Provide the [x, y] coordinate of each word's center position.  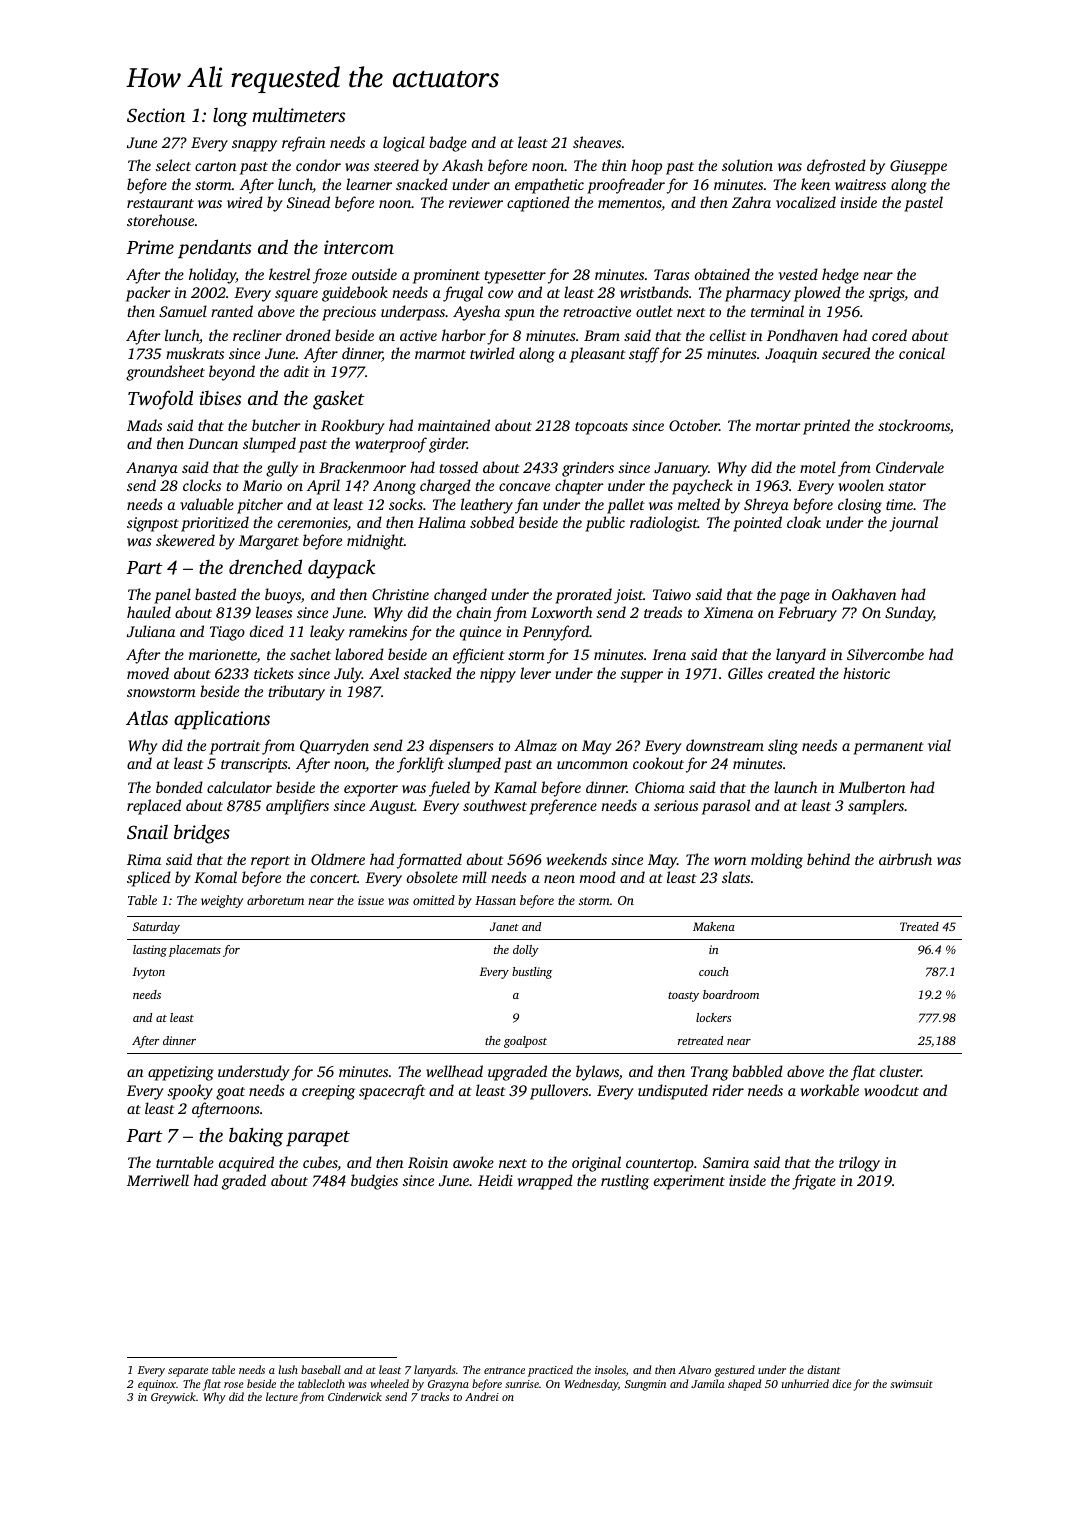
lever [535, 673]
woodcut [891, 1090]
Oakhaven [864, 594]
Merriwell [158, 1180]
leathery [487, 506]
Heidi [495, 1180]
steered [396, 165]
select [173, 165]
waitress [860, 184]
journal [913, 524]
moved [148, 673]
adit [296, 371]
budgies [374, 1182]
